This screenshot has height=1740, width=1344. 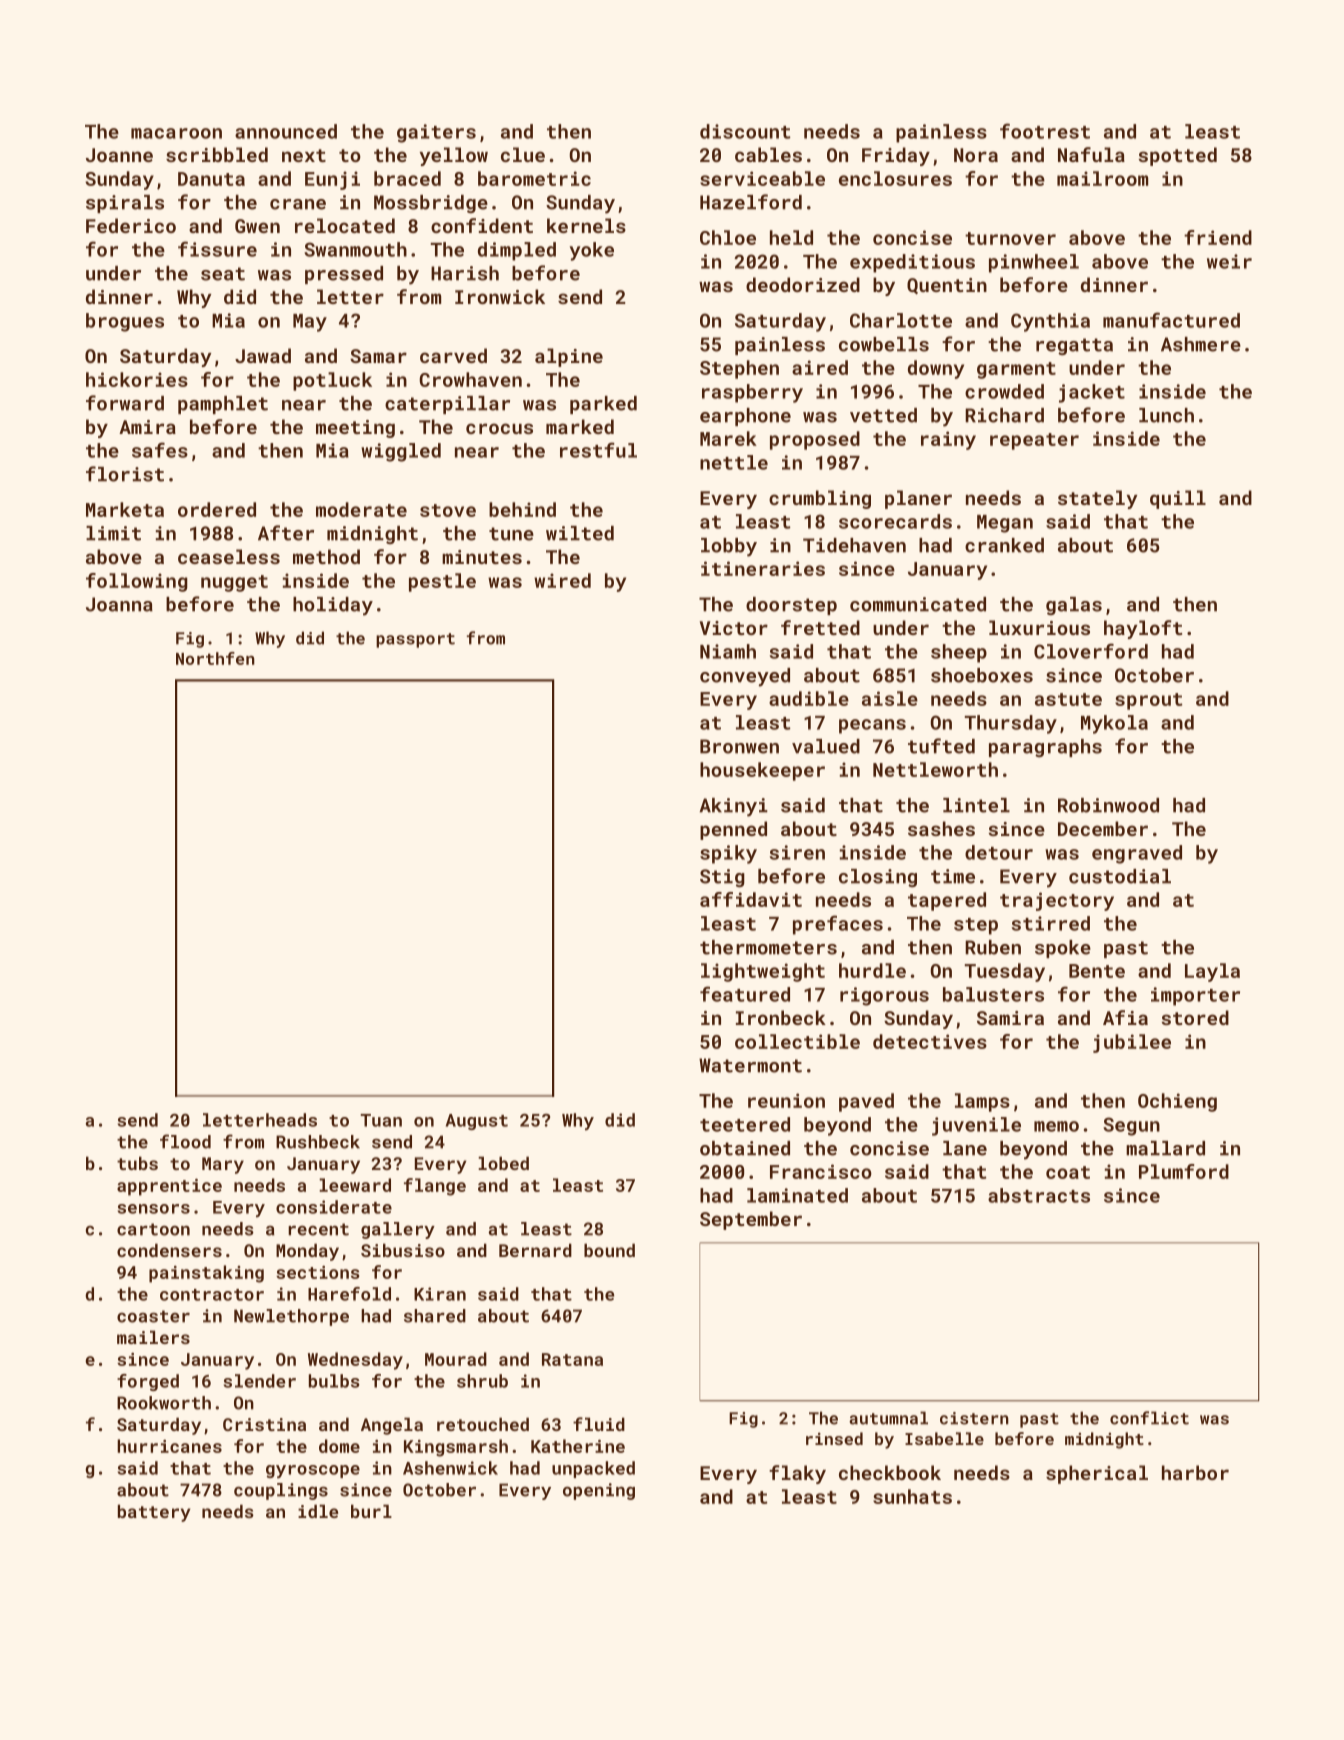 I want to click on footrest, so click(x=1045, y=131).
